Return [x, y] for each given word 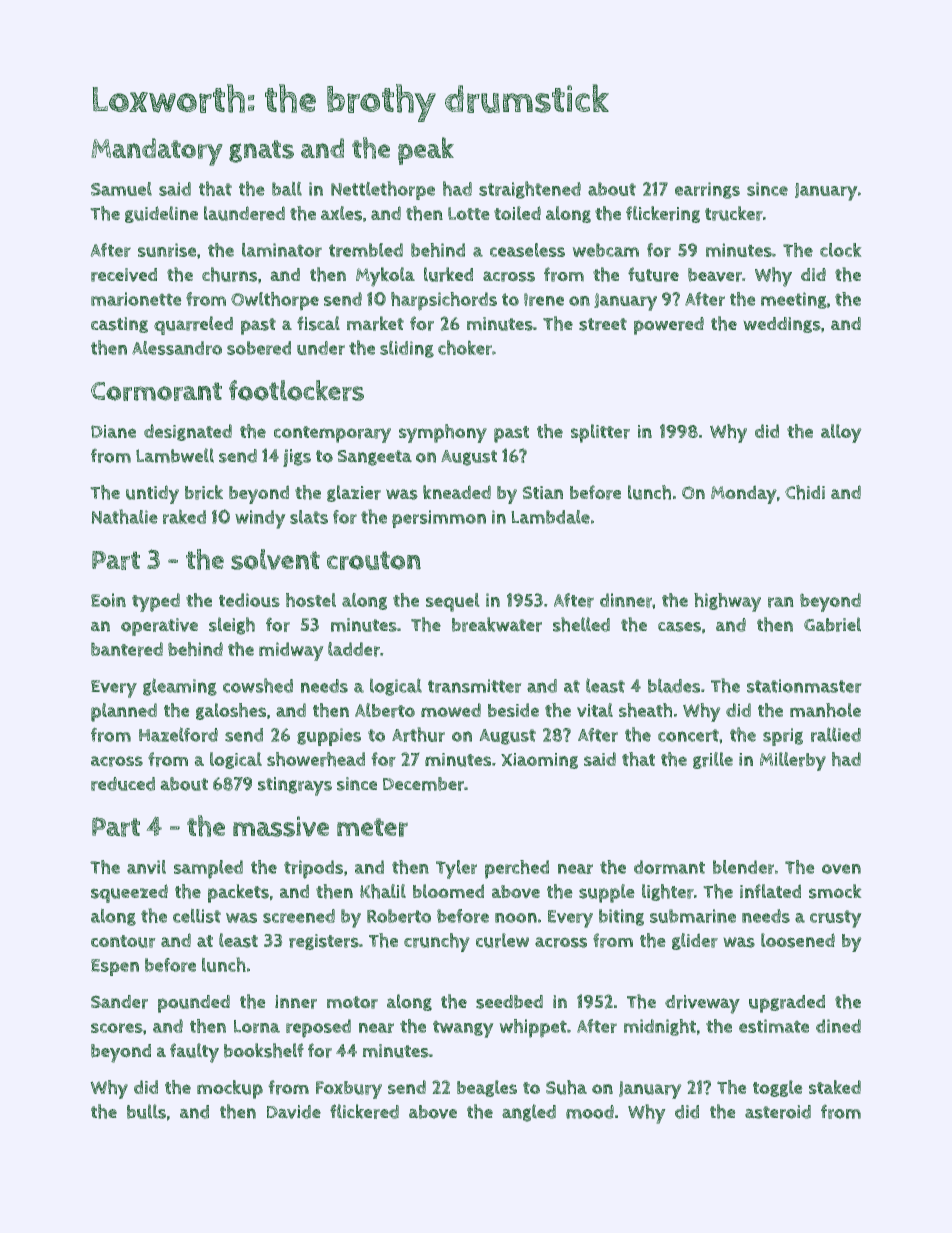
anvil [146, 867]
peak [426, 151]
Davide [294, 1112]
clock [841, 250]
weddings [782, 325]
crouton [374, 560]
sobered [259, 348]
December [423, 784]
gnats [261, 151]
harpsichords [444, 301]
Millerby [793, 761]
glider [695, 941]
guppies [329, 737]
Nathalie [124, 516]
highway [727, 602]
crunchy [437, 942]
